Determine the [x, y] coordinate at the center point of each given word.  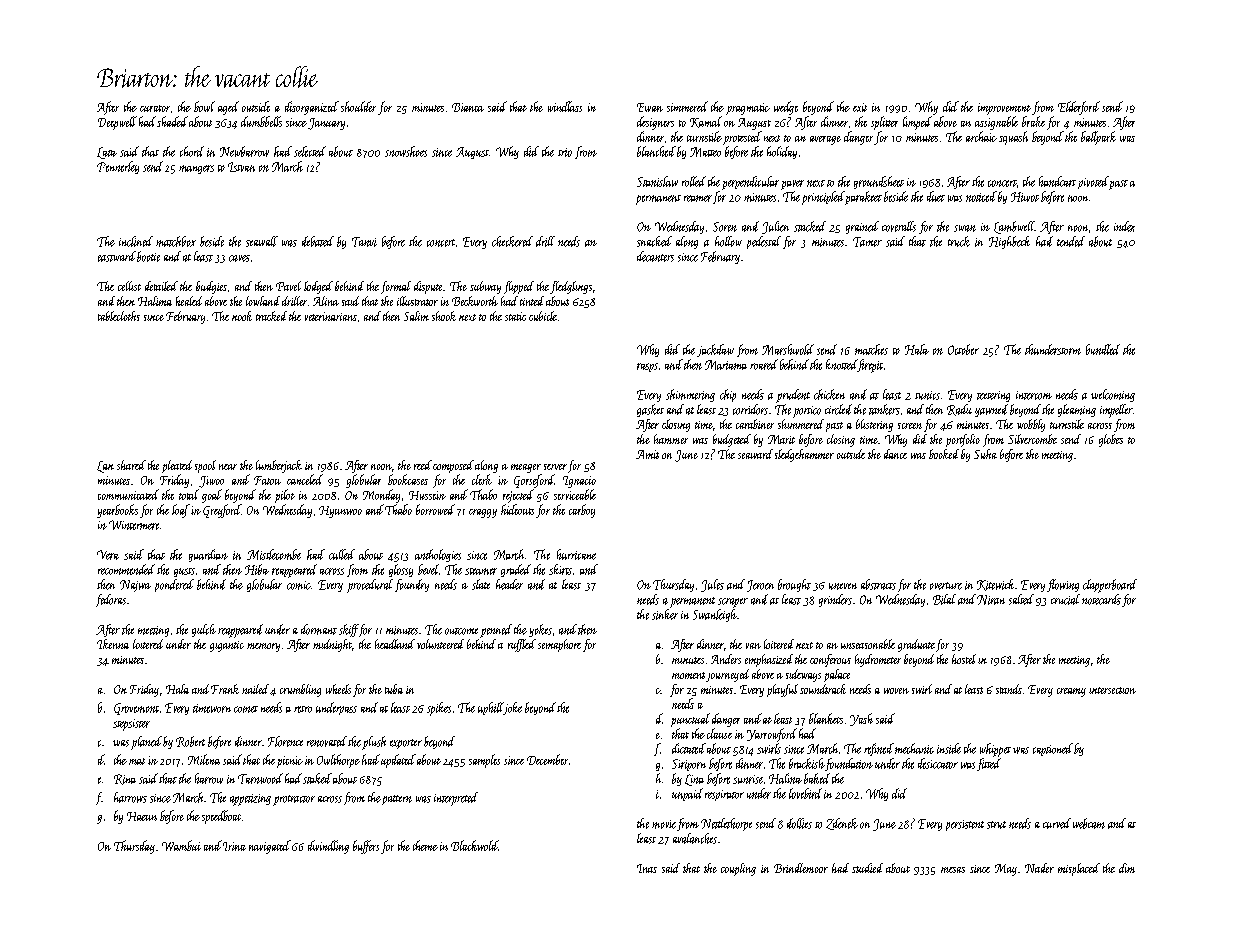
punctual [690, 720]
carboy [582, 511]
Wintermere [134, 525]
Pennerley [118, 167]
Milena [204, 759]
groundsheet [879, 182]
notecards [1101, 599]
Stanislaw [657, 181]
